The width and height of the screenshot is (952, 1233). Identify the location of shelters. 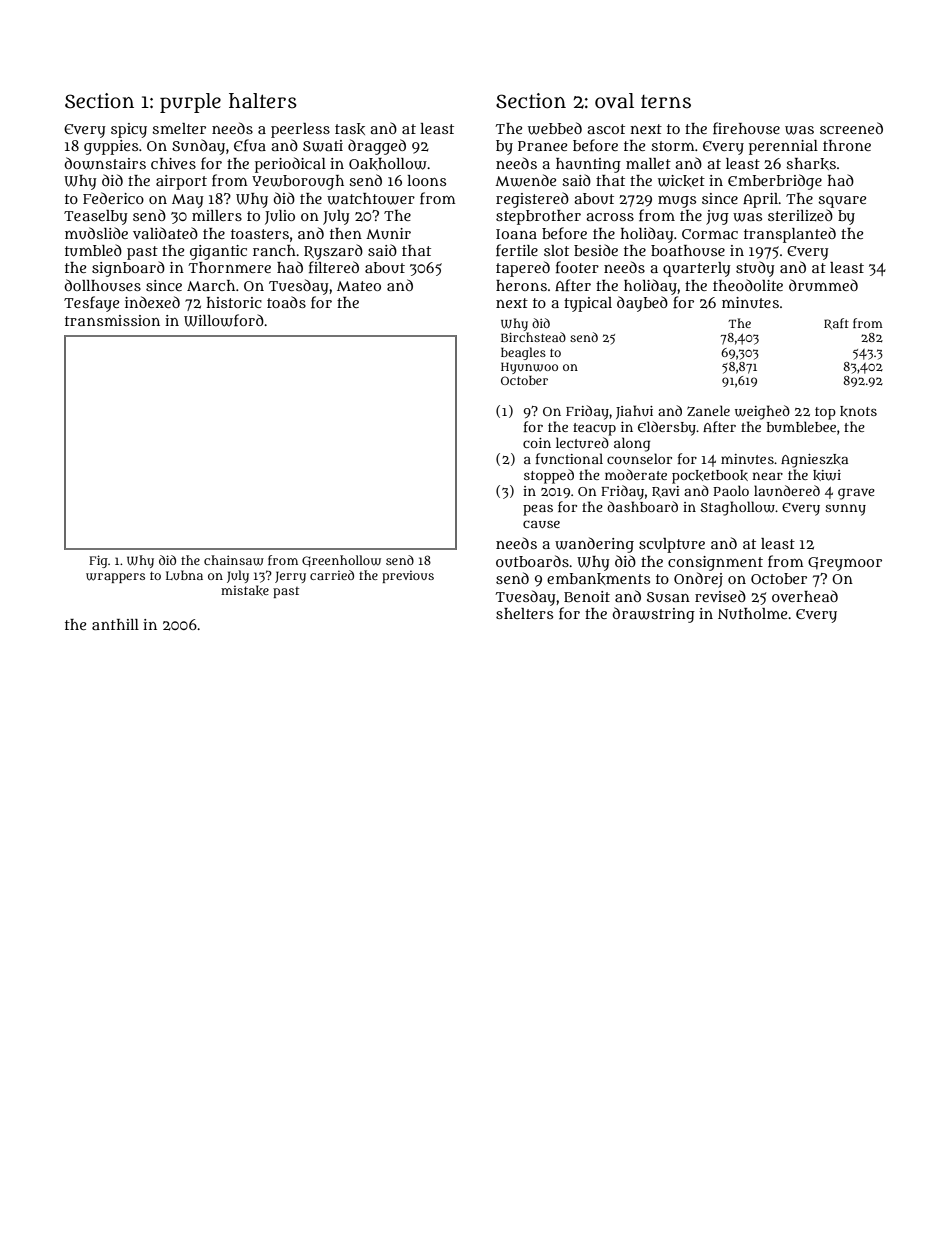
(524, 613).
